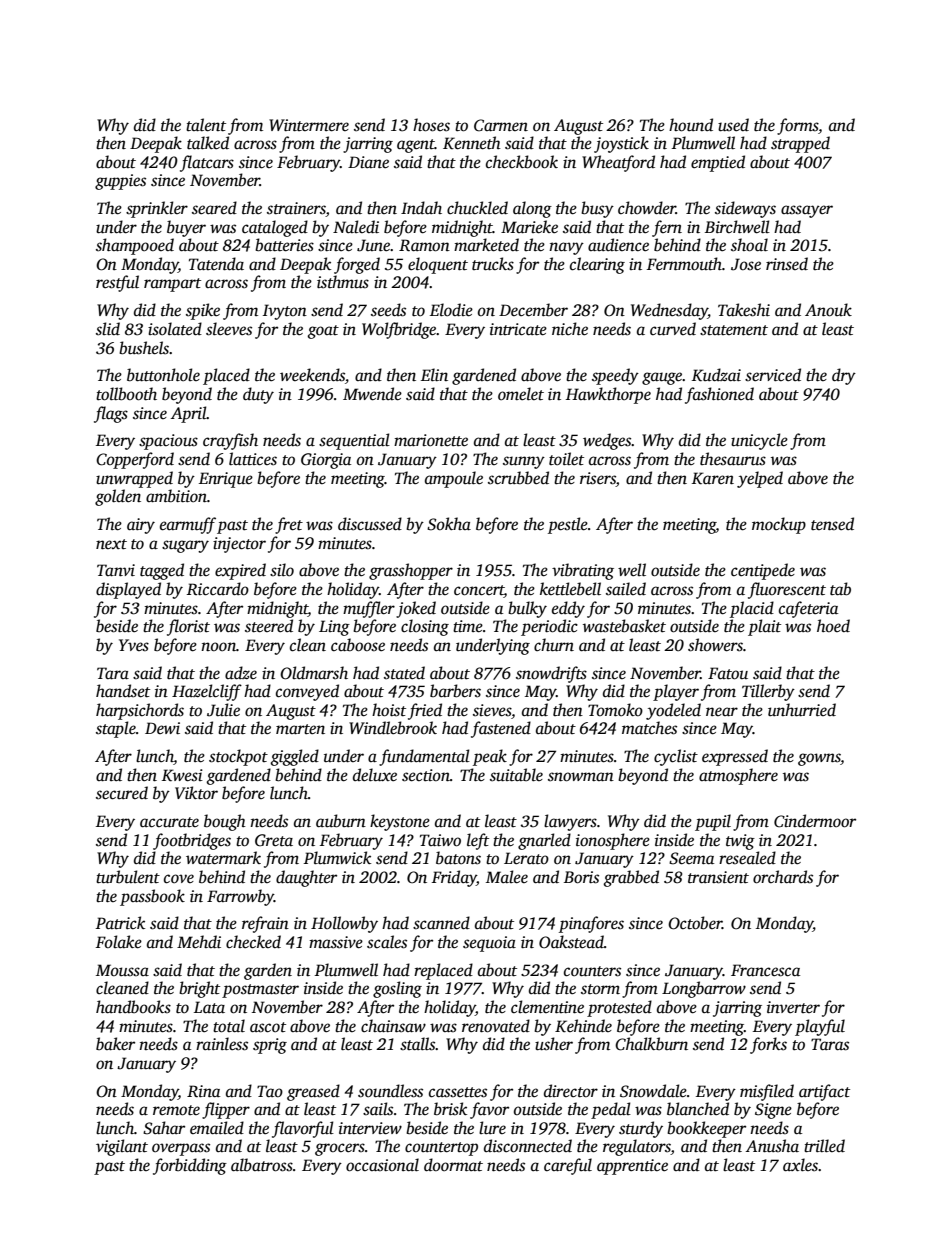  I want to click on restful, so click(117, 283).
